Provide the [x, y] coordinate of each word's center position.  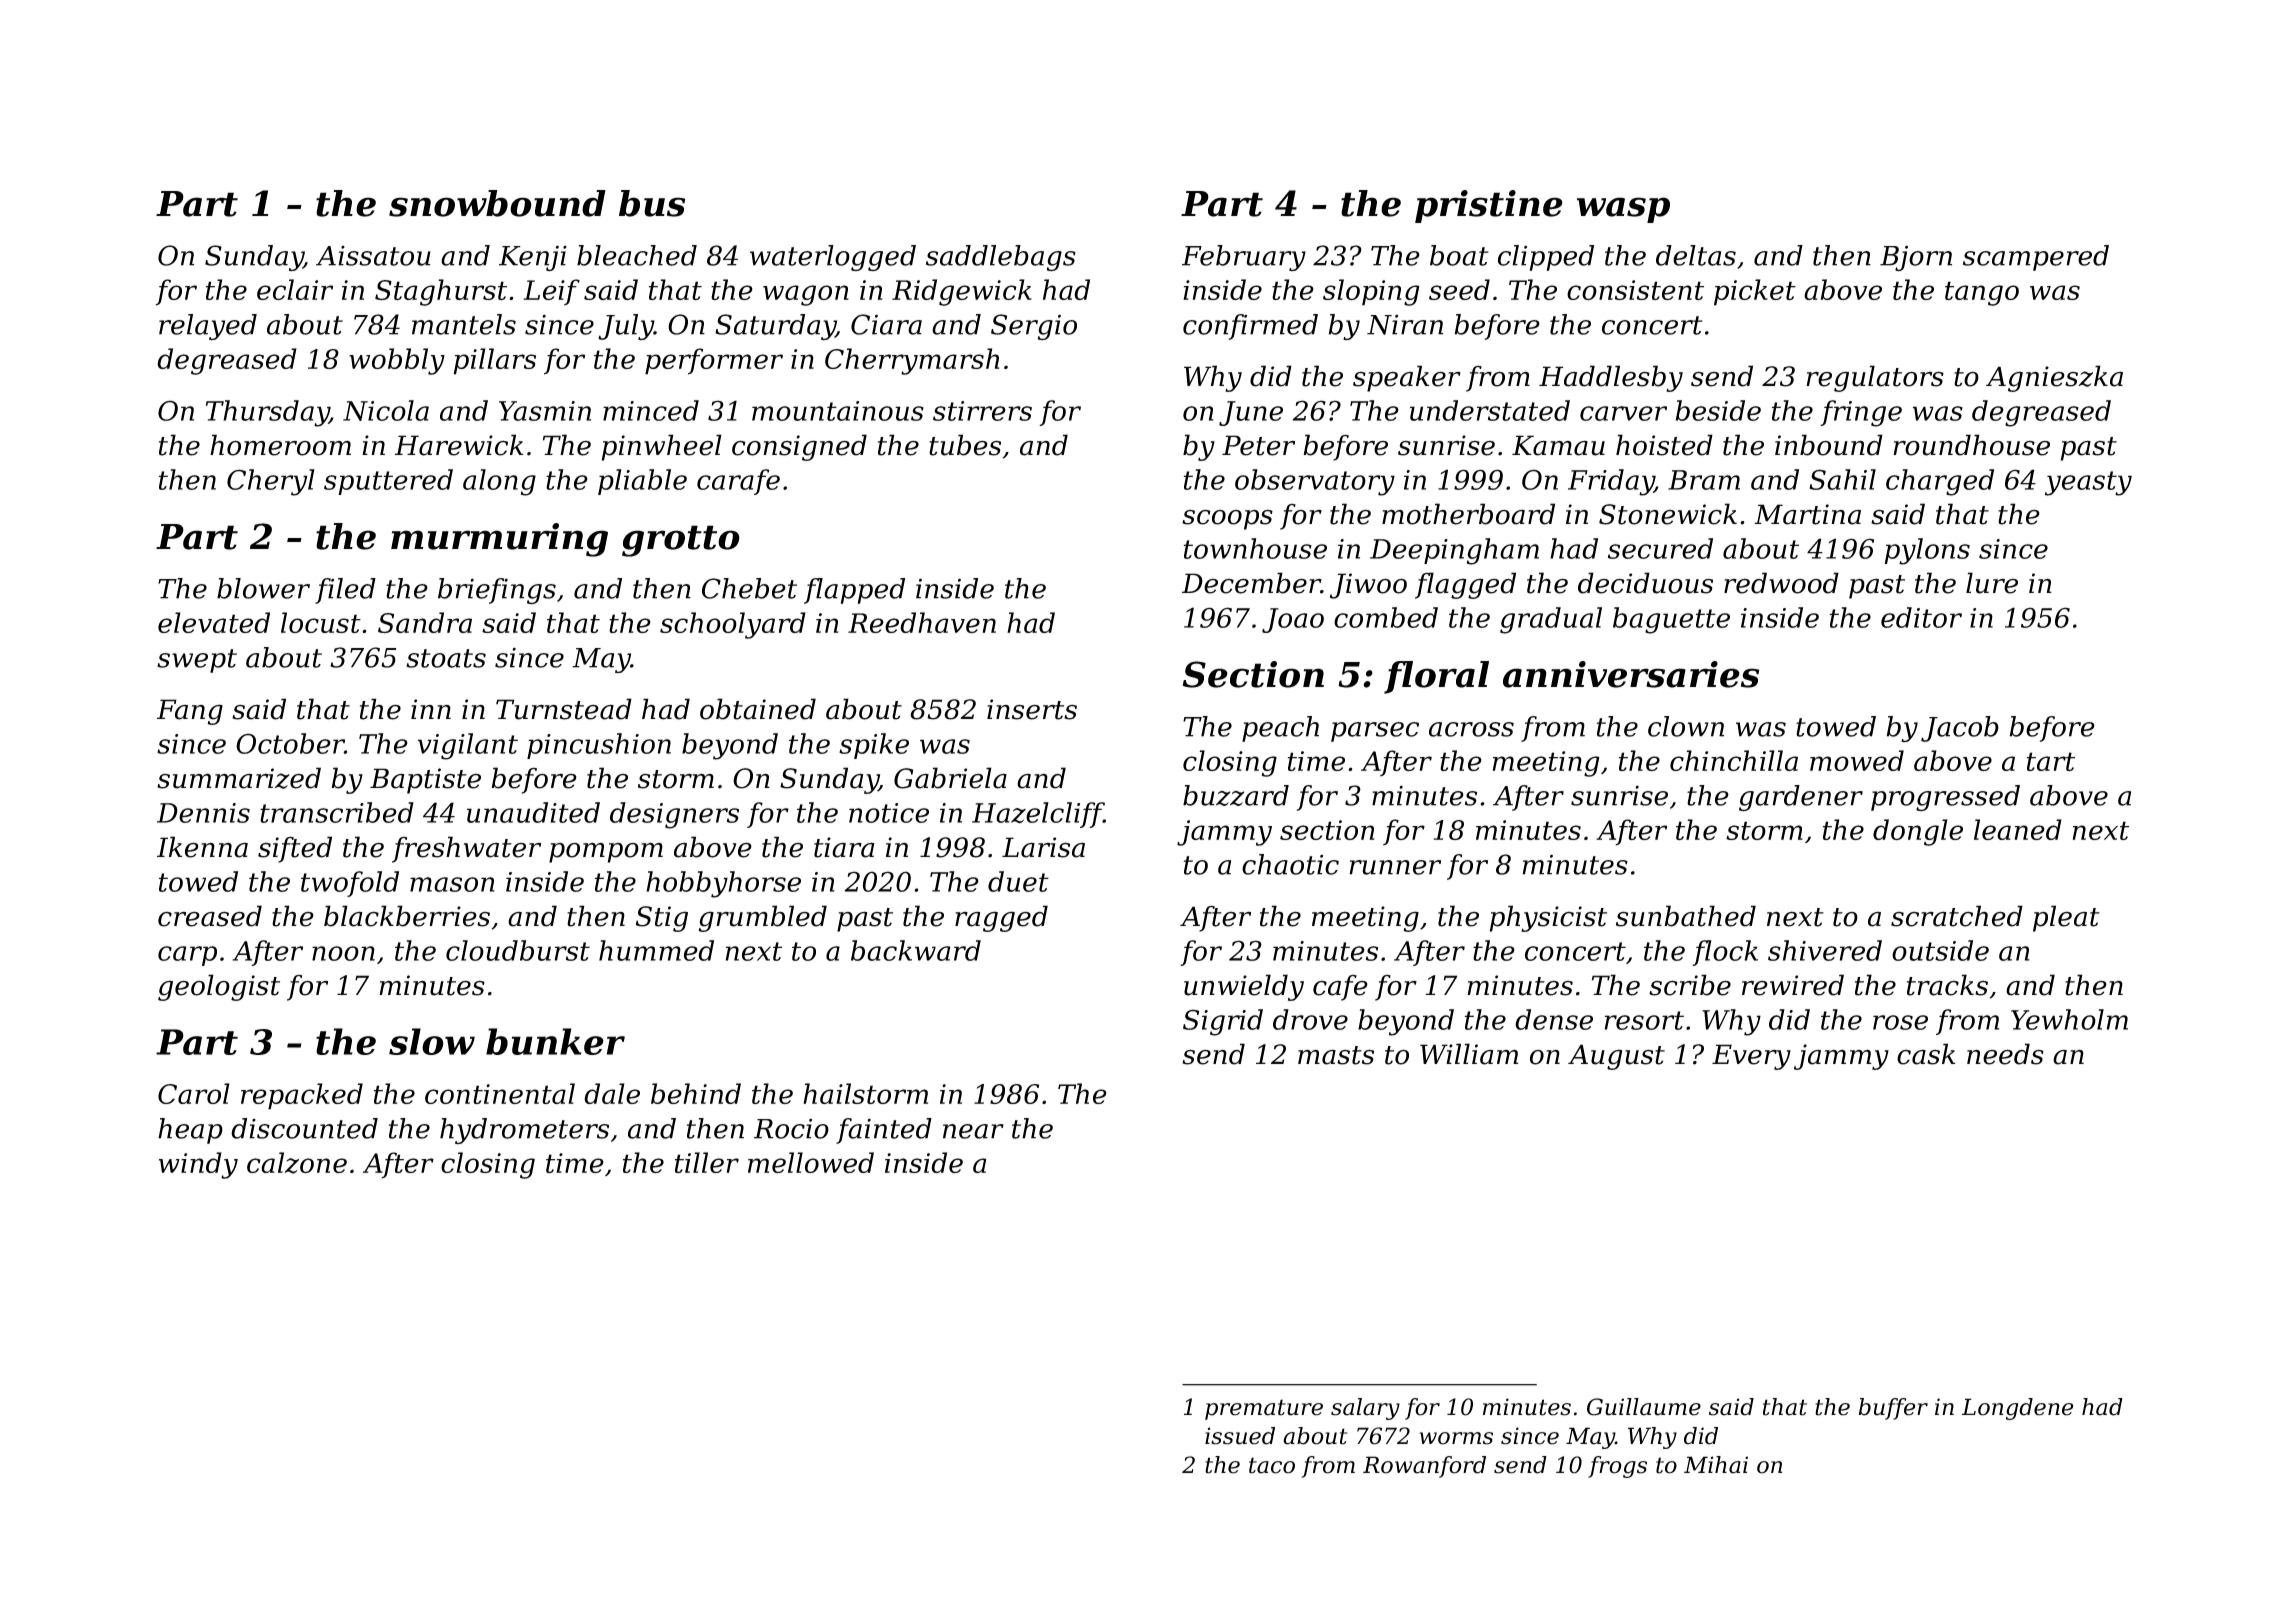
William [1469, 1054]
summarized [239, 778]
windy [198, 1165]
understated [1490, 410]
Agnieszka [2054, 378]
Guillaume [1644, 1407]
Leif [551, 292]
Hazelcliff [1038, 815]
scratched [1957, 916]
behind [696, 1093]
